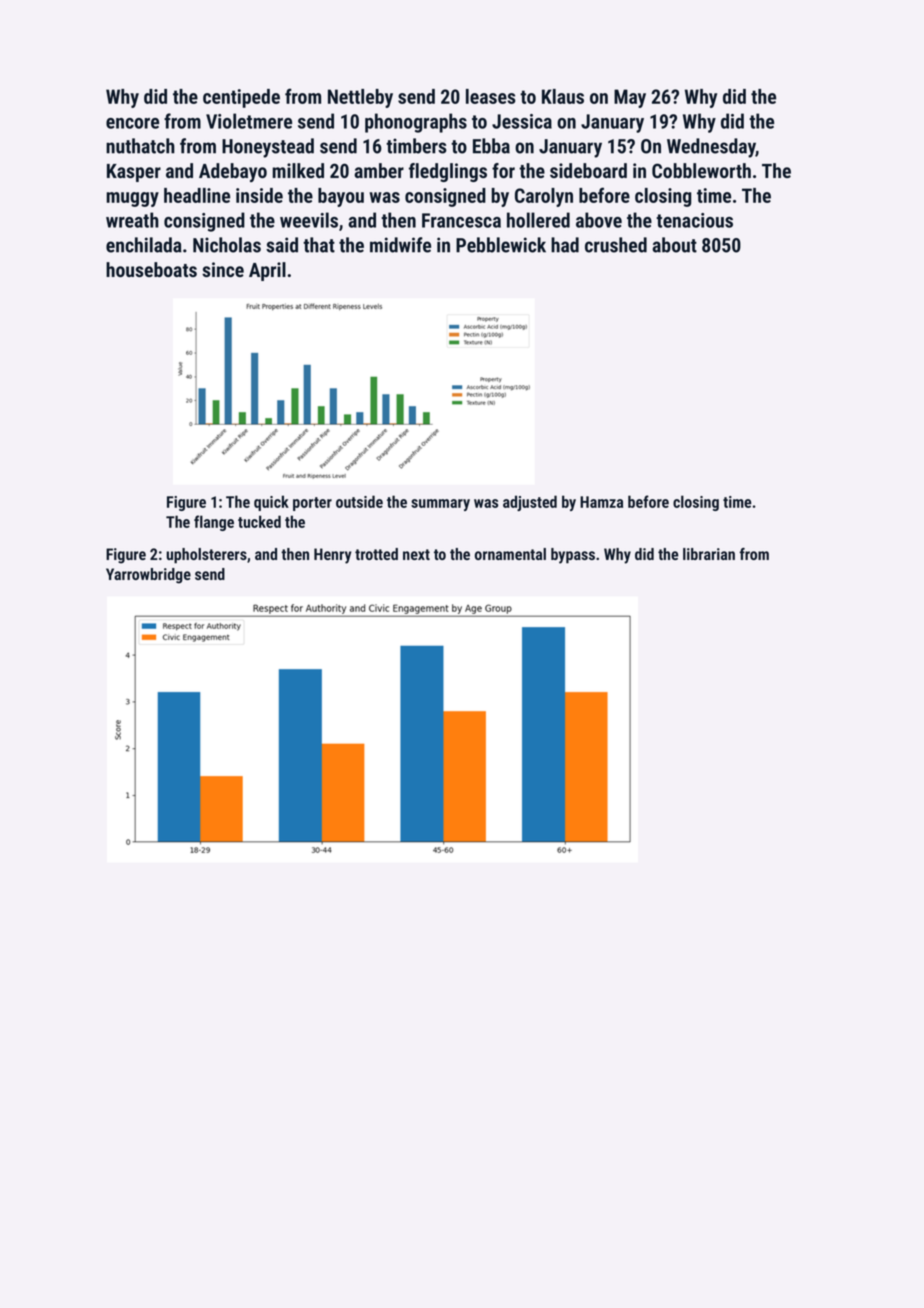 This page has width=924, height=1308. I want to click on centipede, so click(241, 98).
